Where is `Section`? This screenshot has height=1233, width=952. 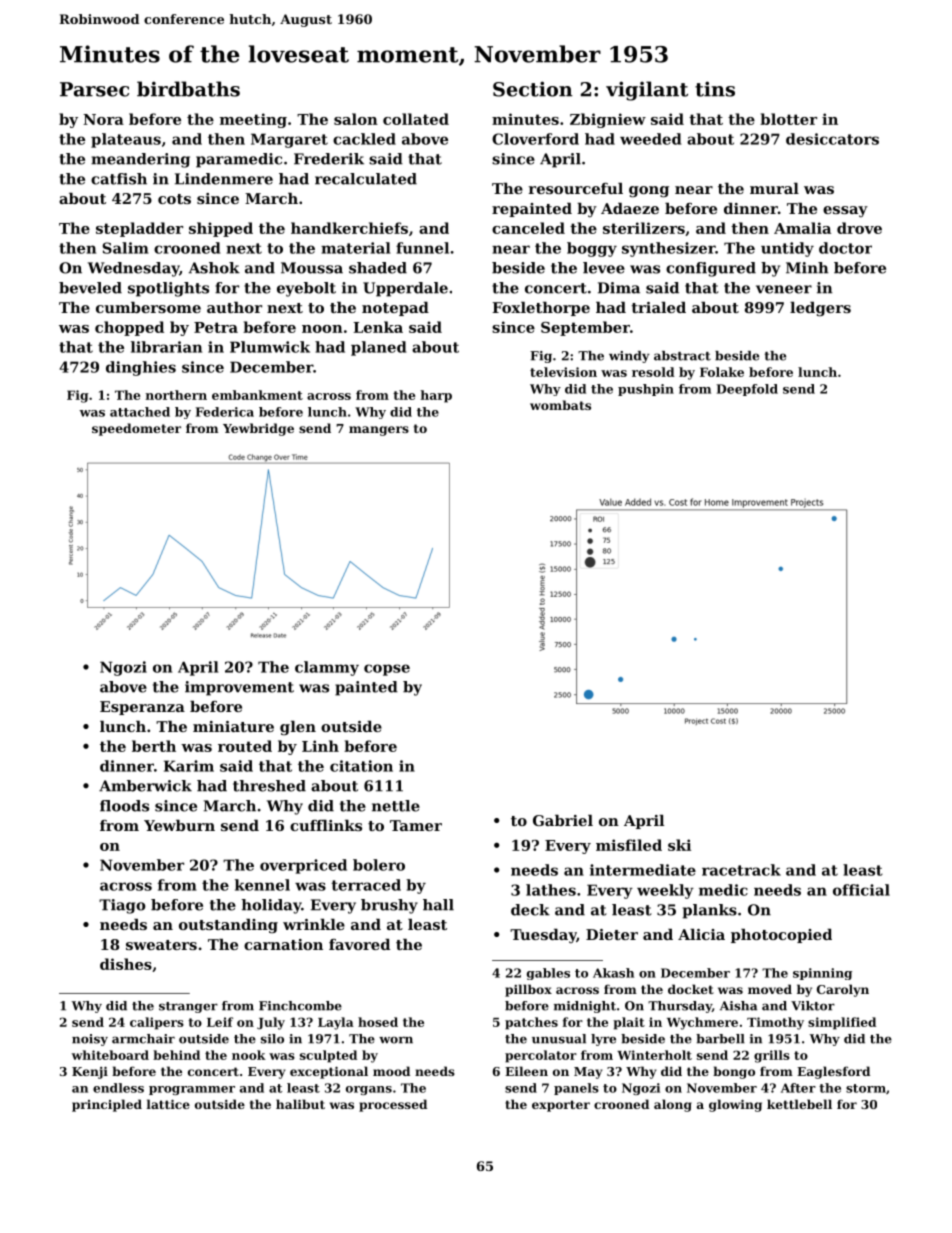
Section is located at coordinates (533, 89).
